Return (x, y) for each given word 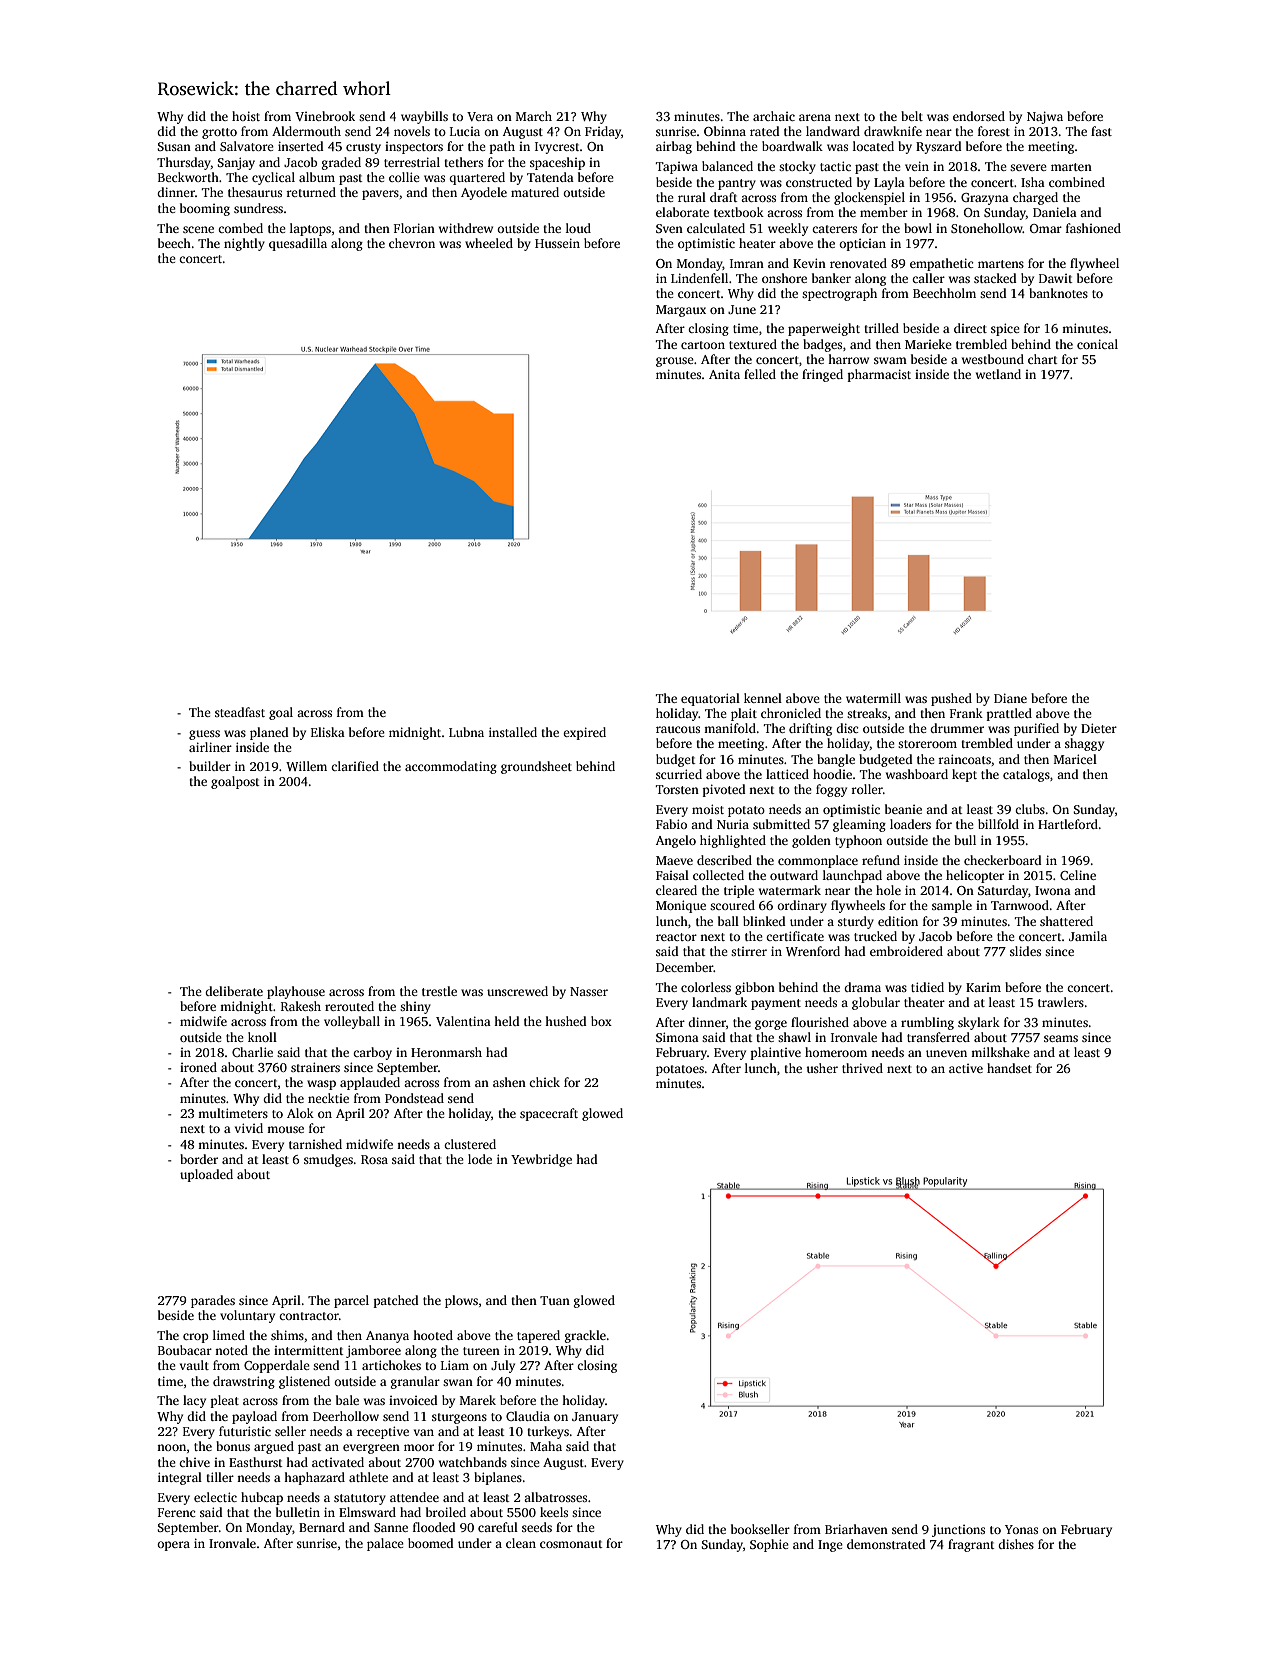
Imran (747, 263)
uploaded (206, 1175)
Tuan (555, 1300)
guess (204, 735)
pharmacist (879, 375)
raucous (678, 729)
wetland (998, 374)
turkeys (548, 1432)
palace (385, 1544)
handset (1009, 1068)
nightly (244, 244)
